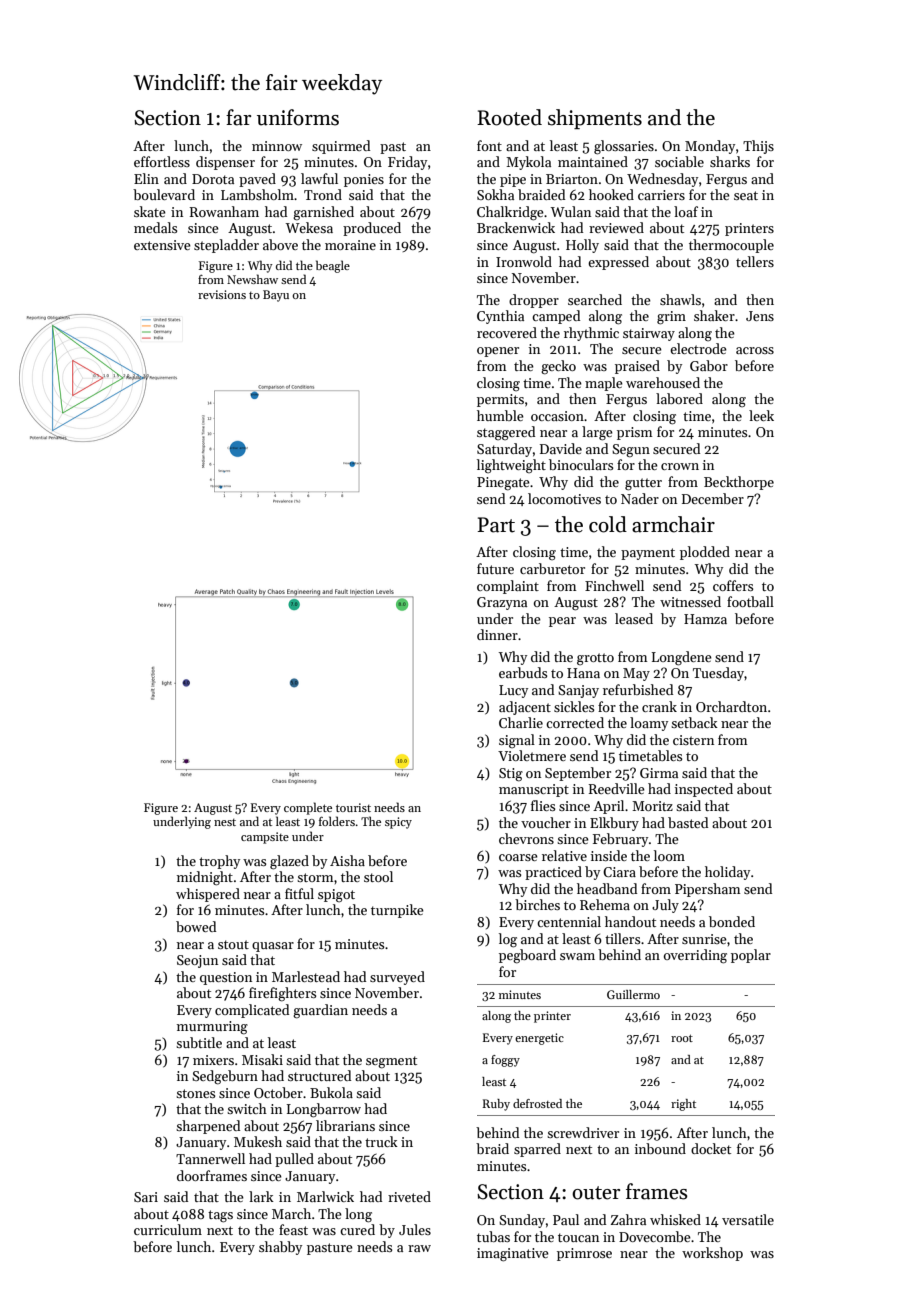 Image resolution: width=908 pixels, height=1316 pixels. What do you see at coordinates (257, 180) in the screenshot?
I see `paved` at bounding box center [257, 180].
